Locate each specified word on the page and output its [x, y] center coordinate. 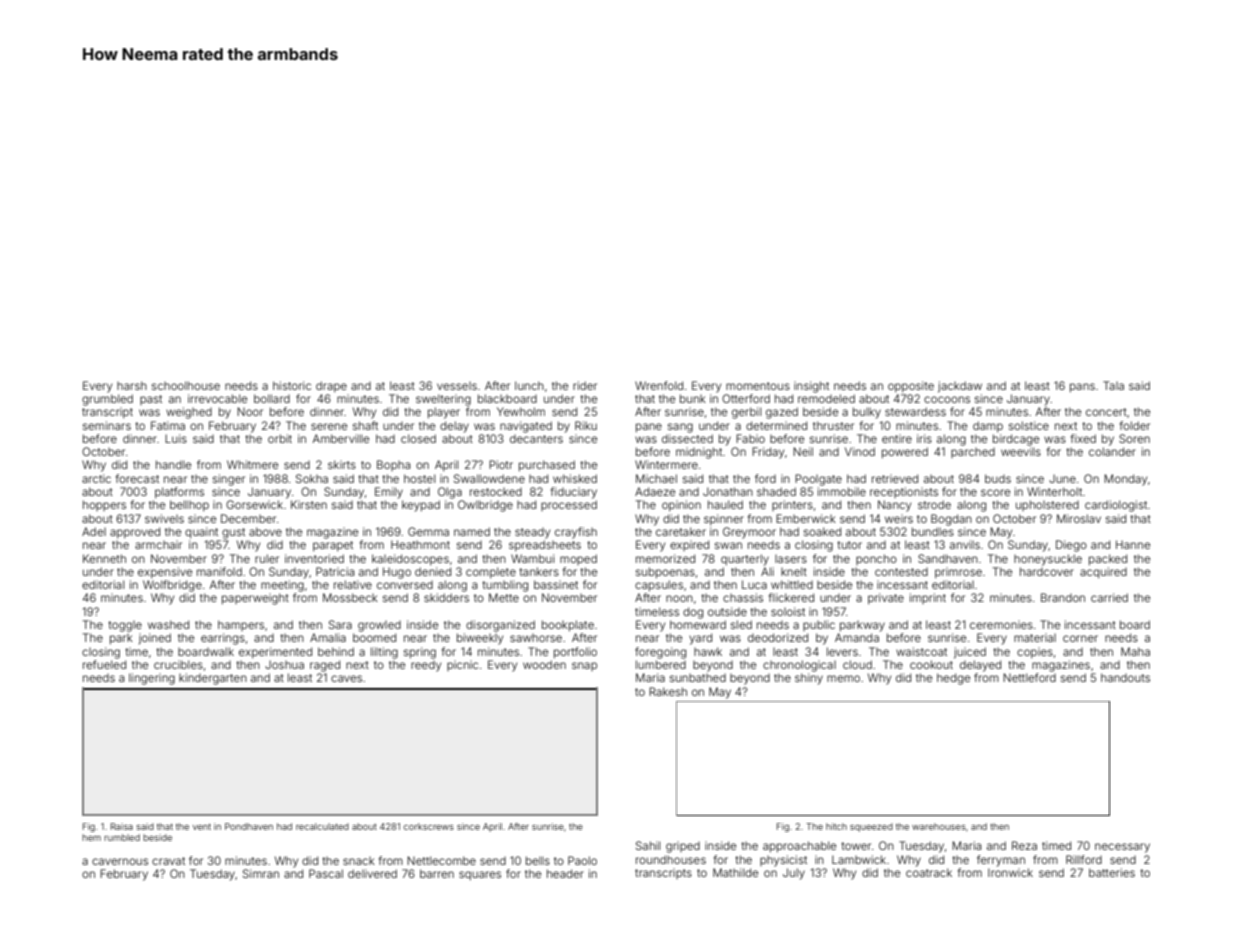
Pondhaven [249, 826]
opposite [911, 386]
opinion [681, 505]
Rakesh [668, 691]
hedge [953, 679]
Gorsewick [254, 504]
